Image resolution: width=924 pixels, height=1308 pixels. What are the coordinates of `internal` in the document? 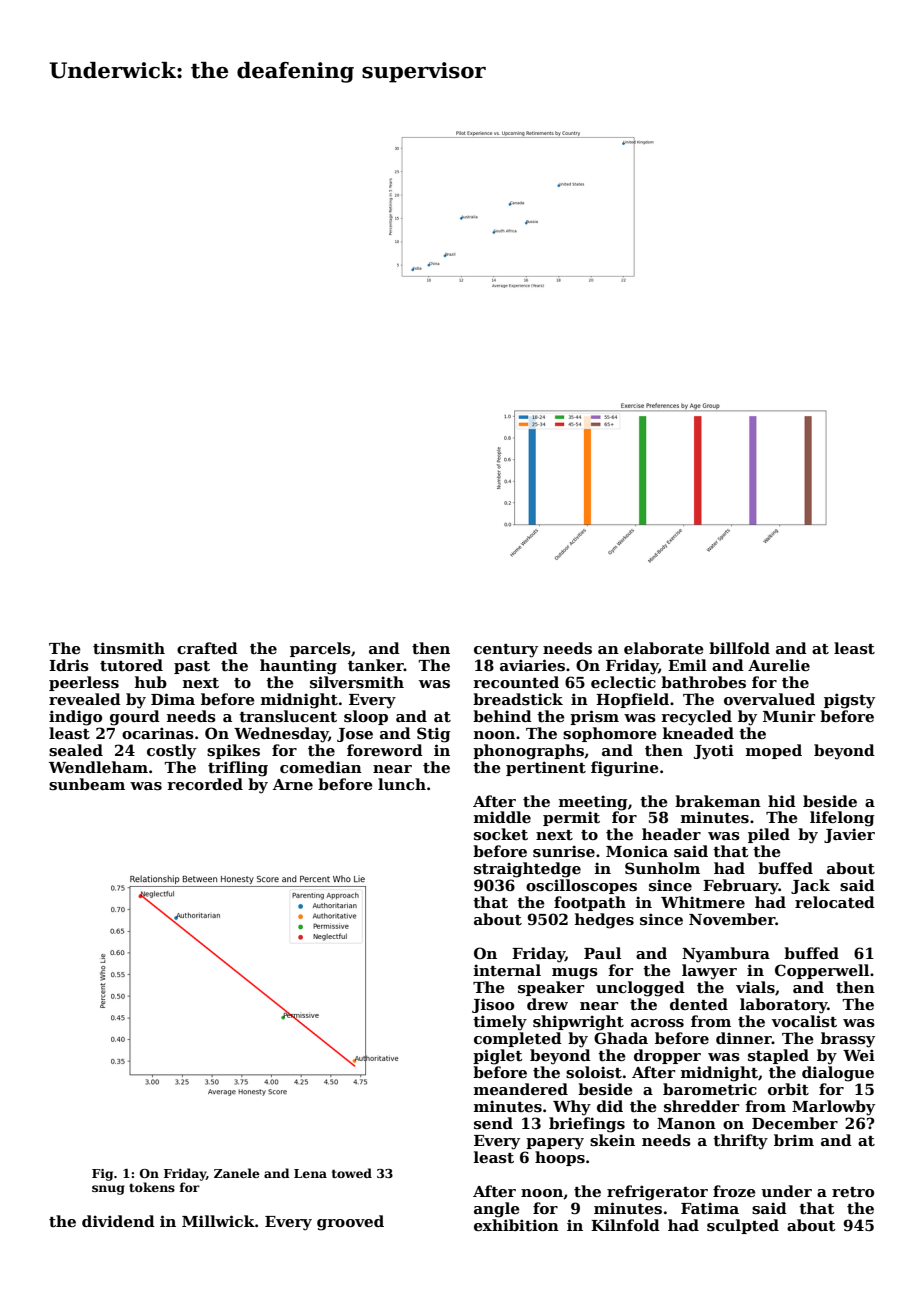 It's located at (507, 970).
